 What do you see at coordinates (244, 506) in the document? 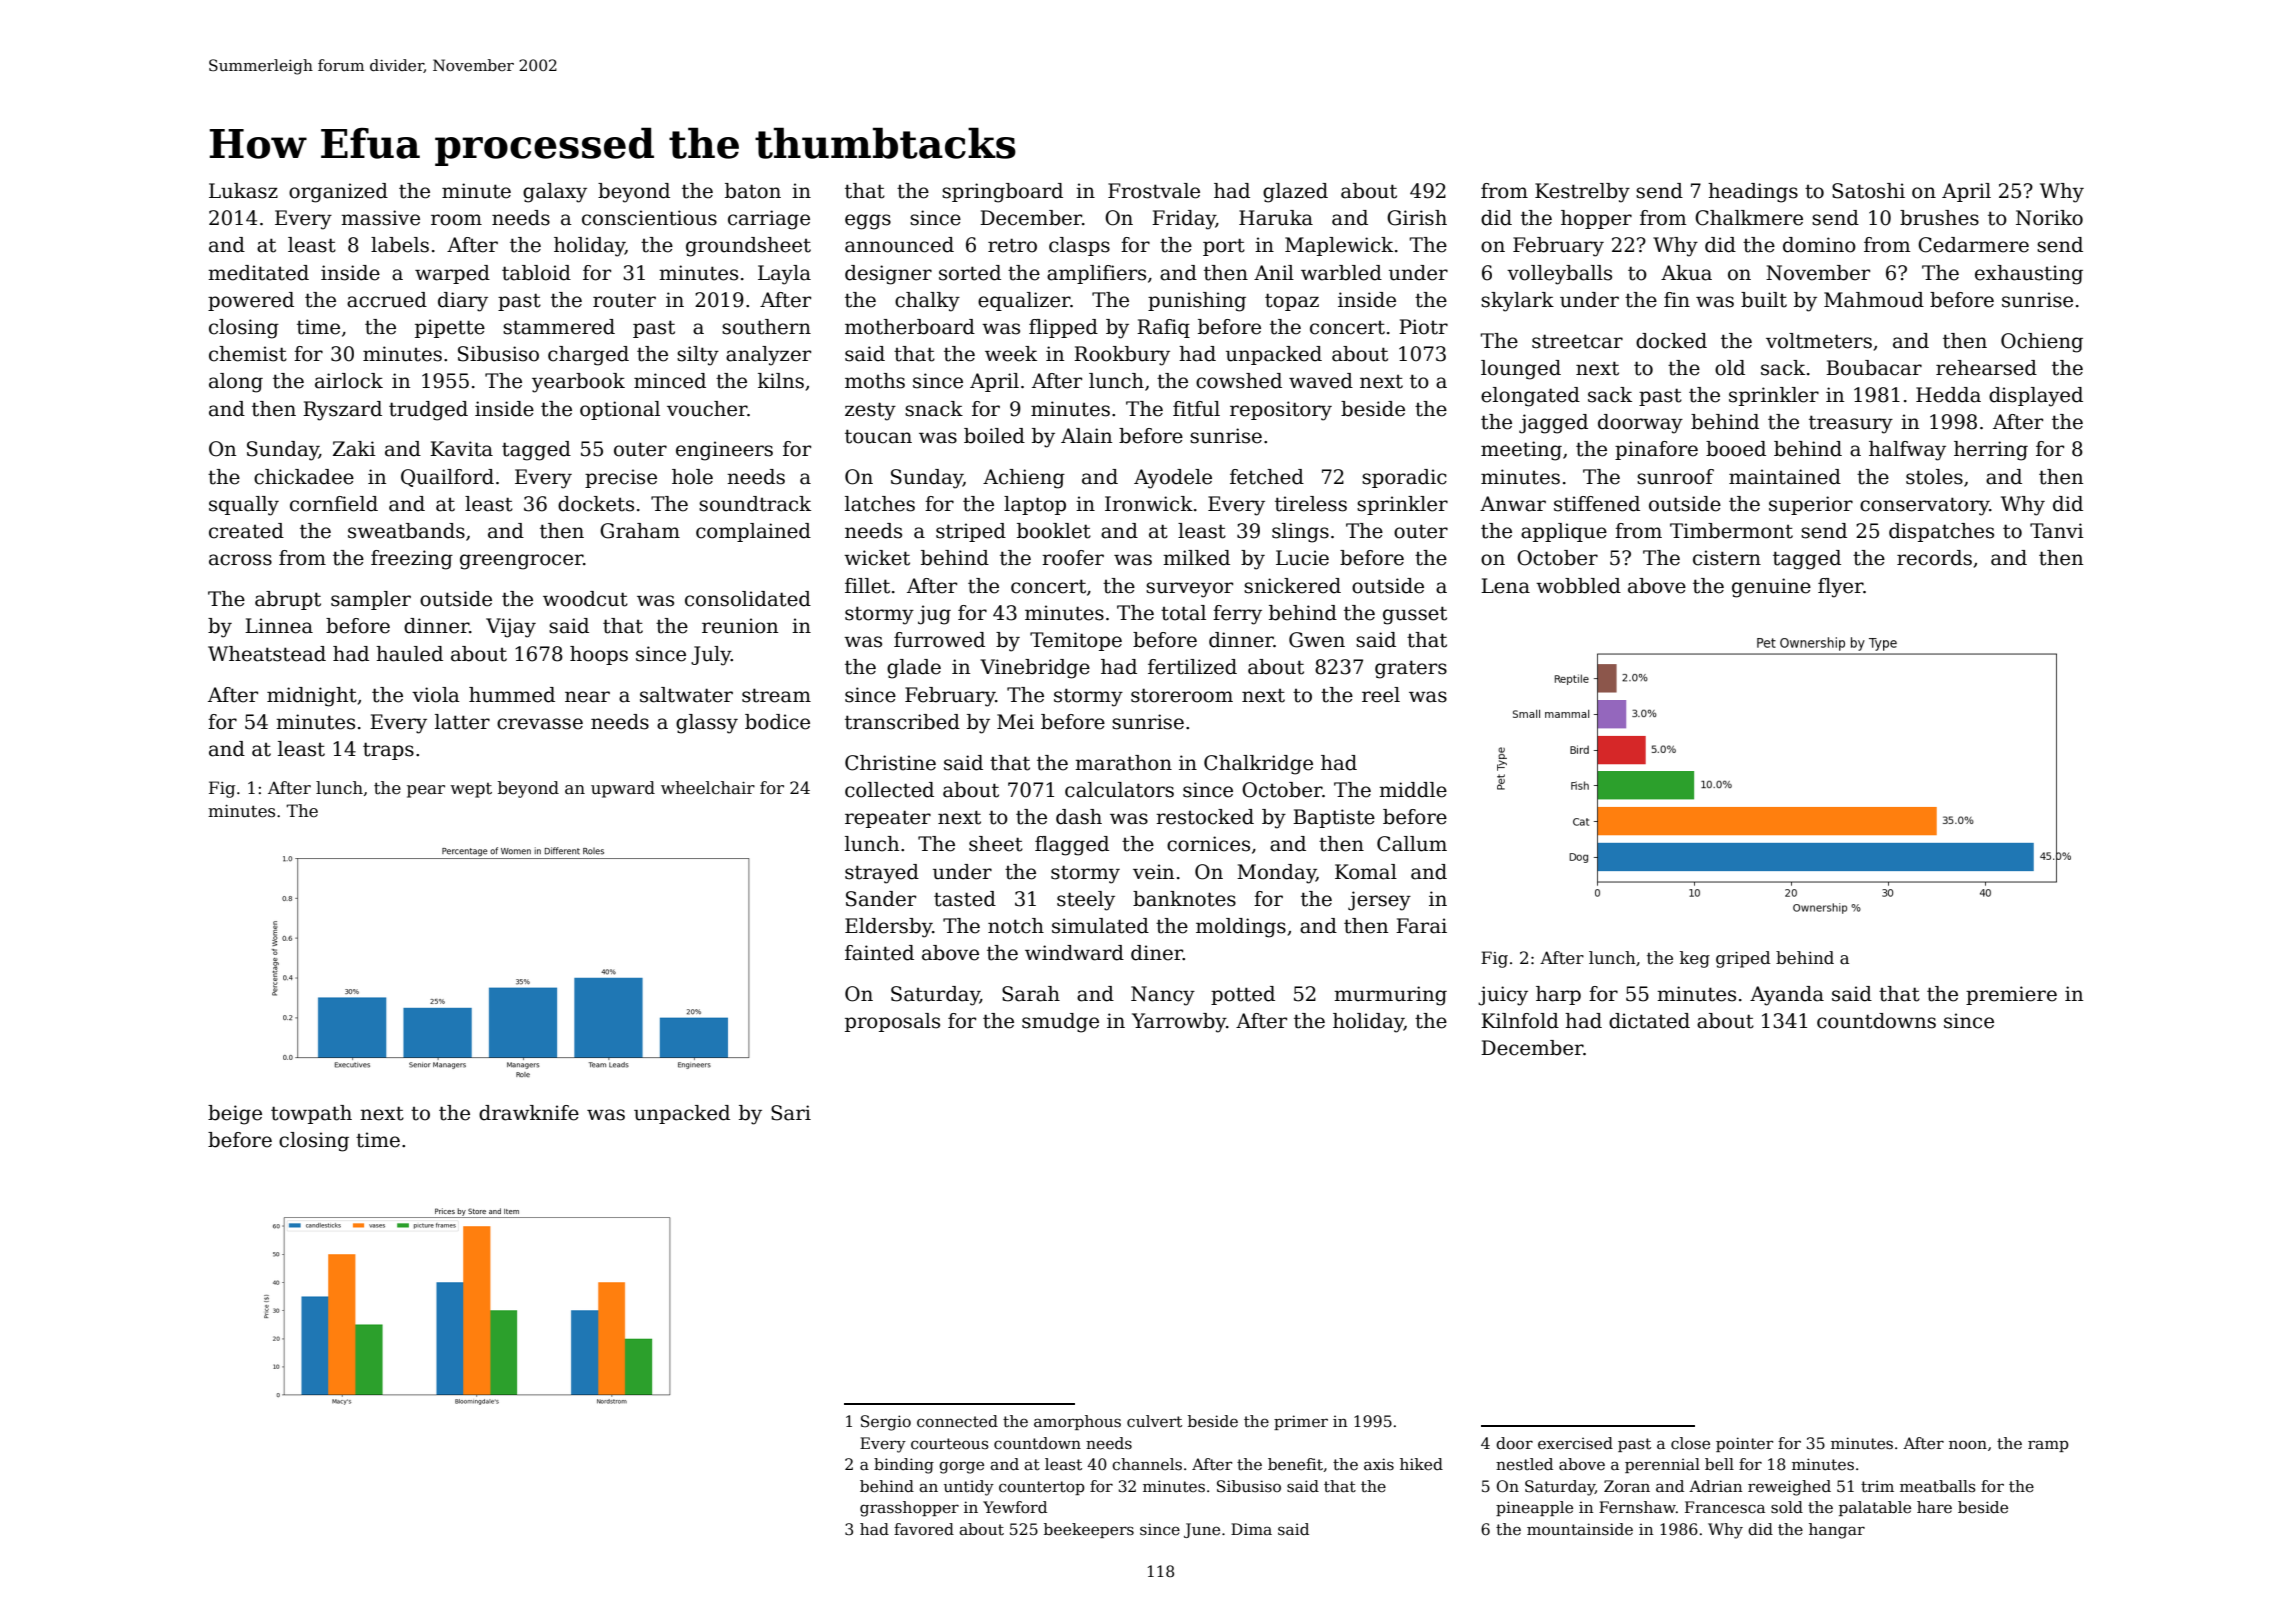
I see `squally` at bounding box center [244, 506].
